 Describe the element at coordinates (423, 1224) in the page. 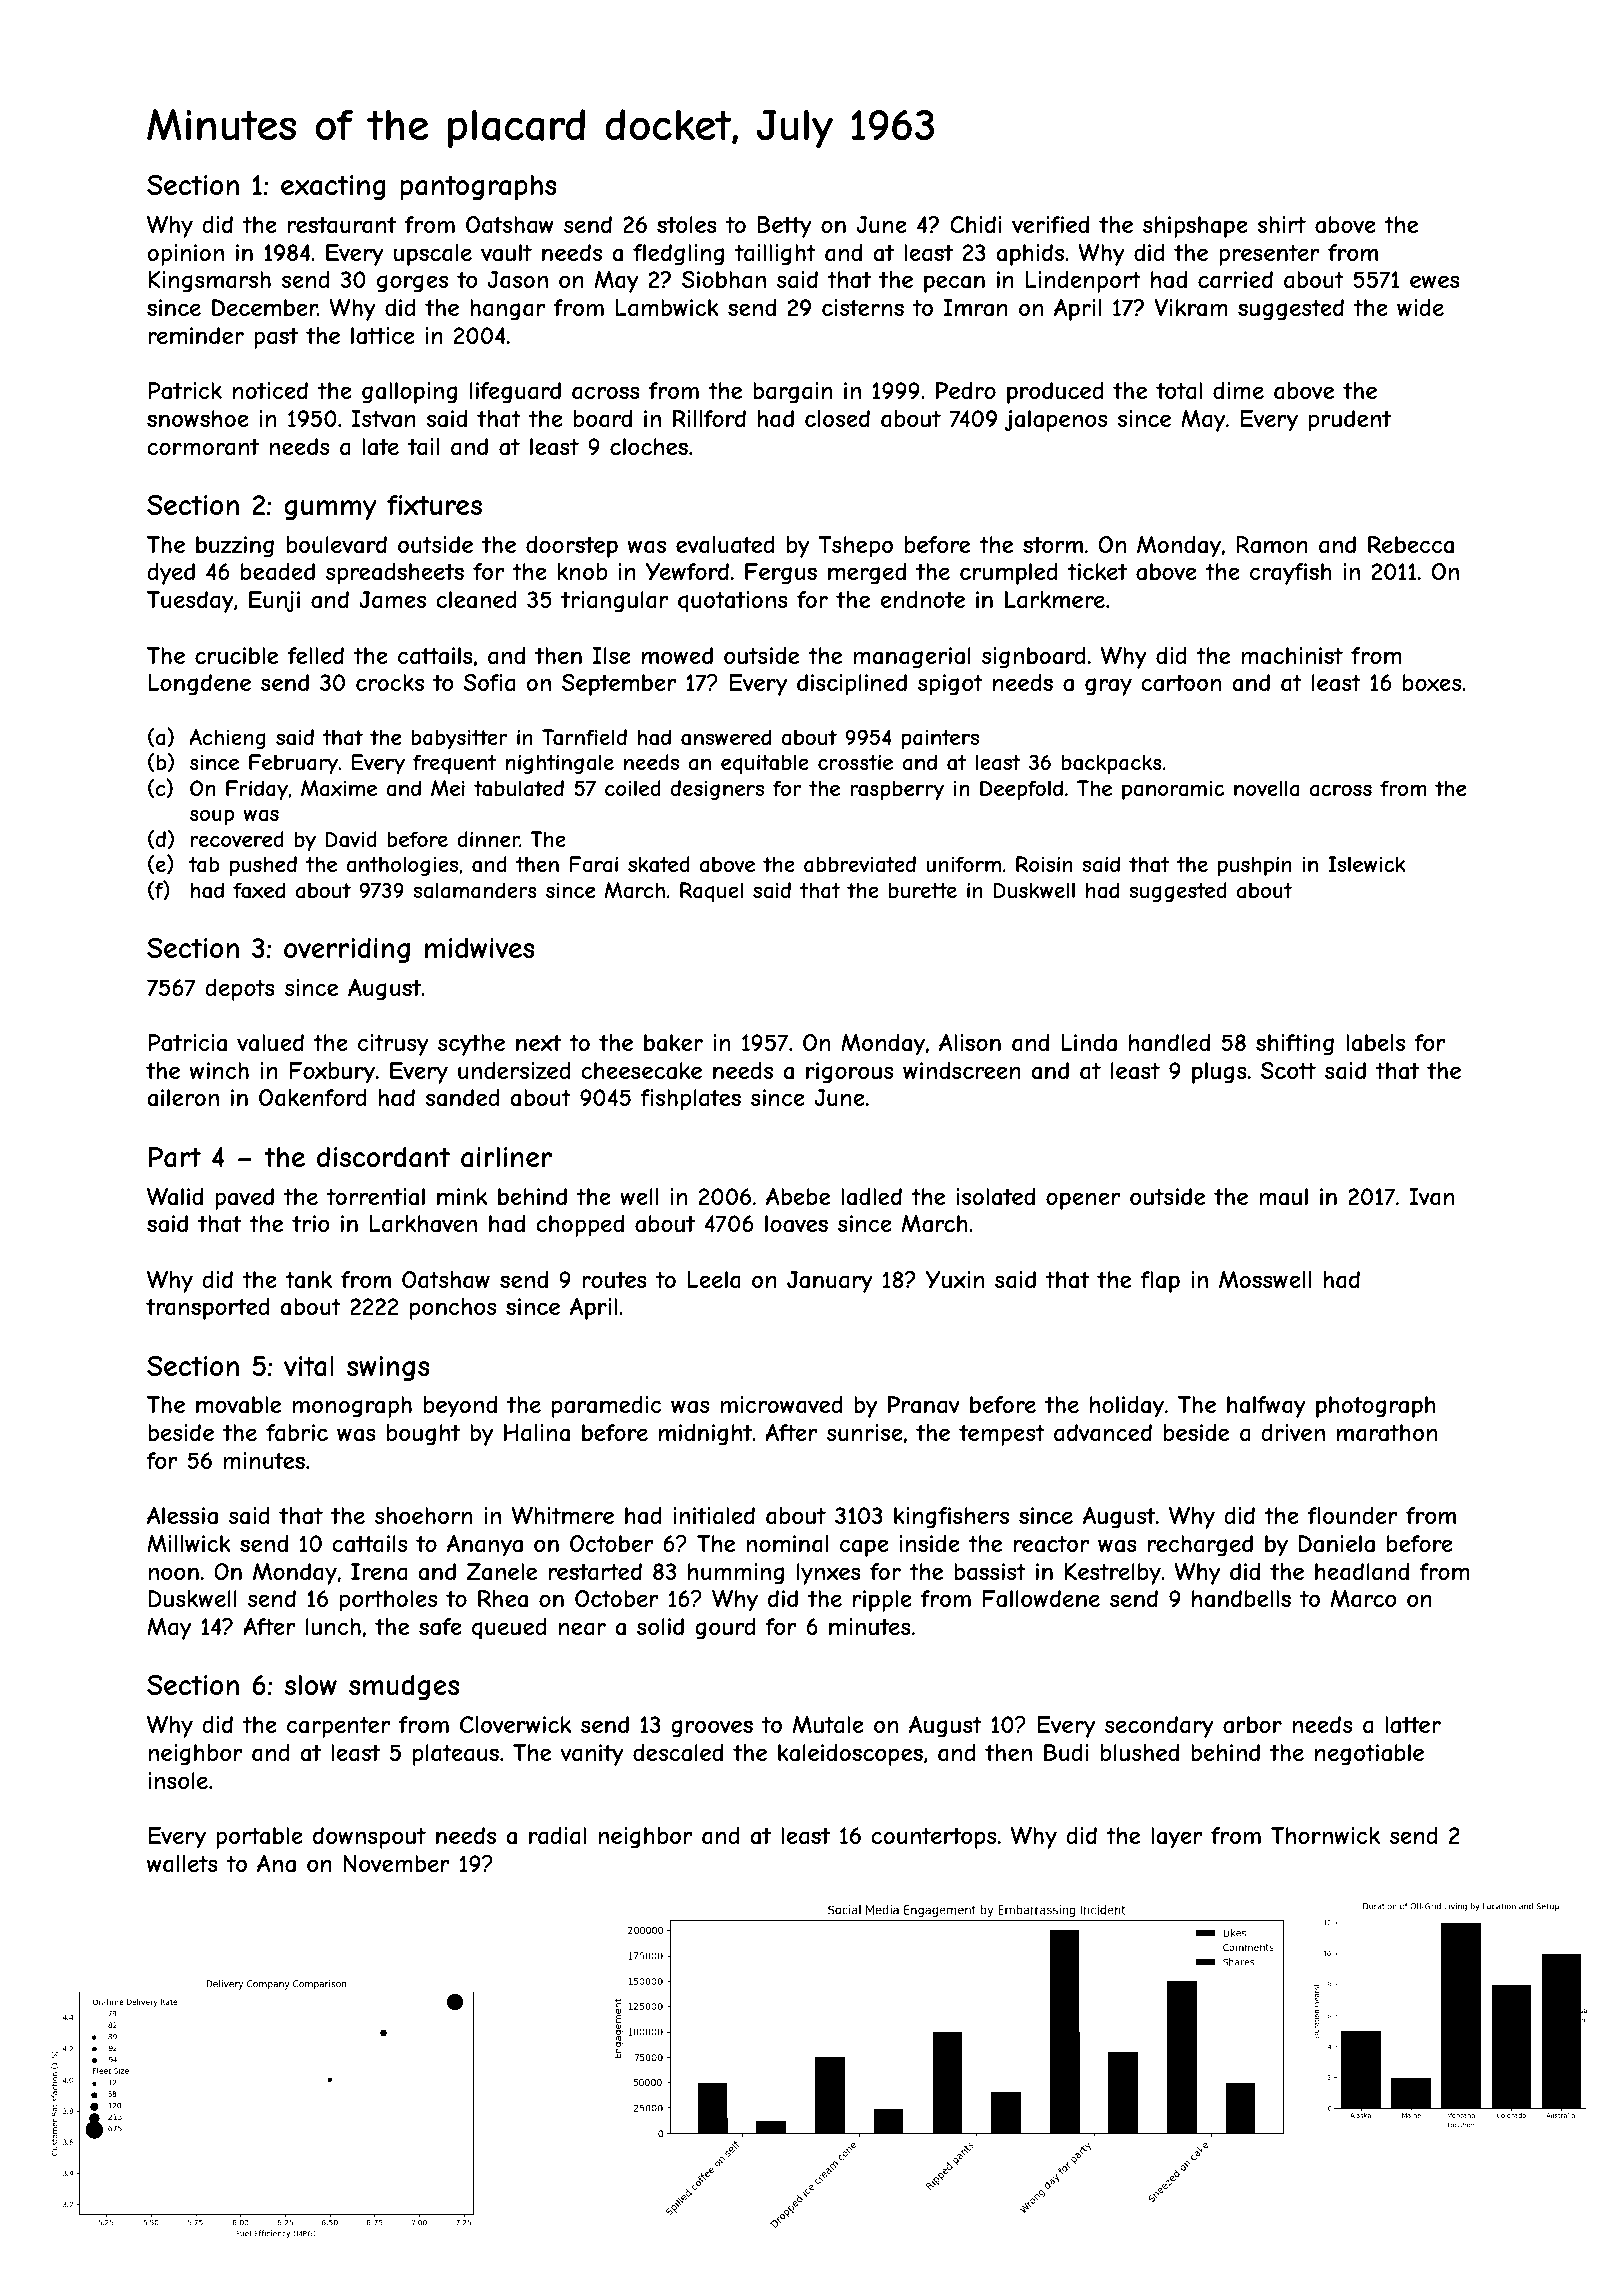

I see `Larkhaven` at that location.
